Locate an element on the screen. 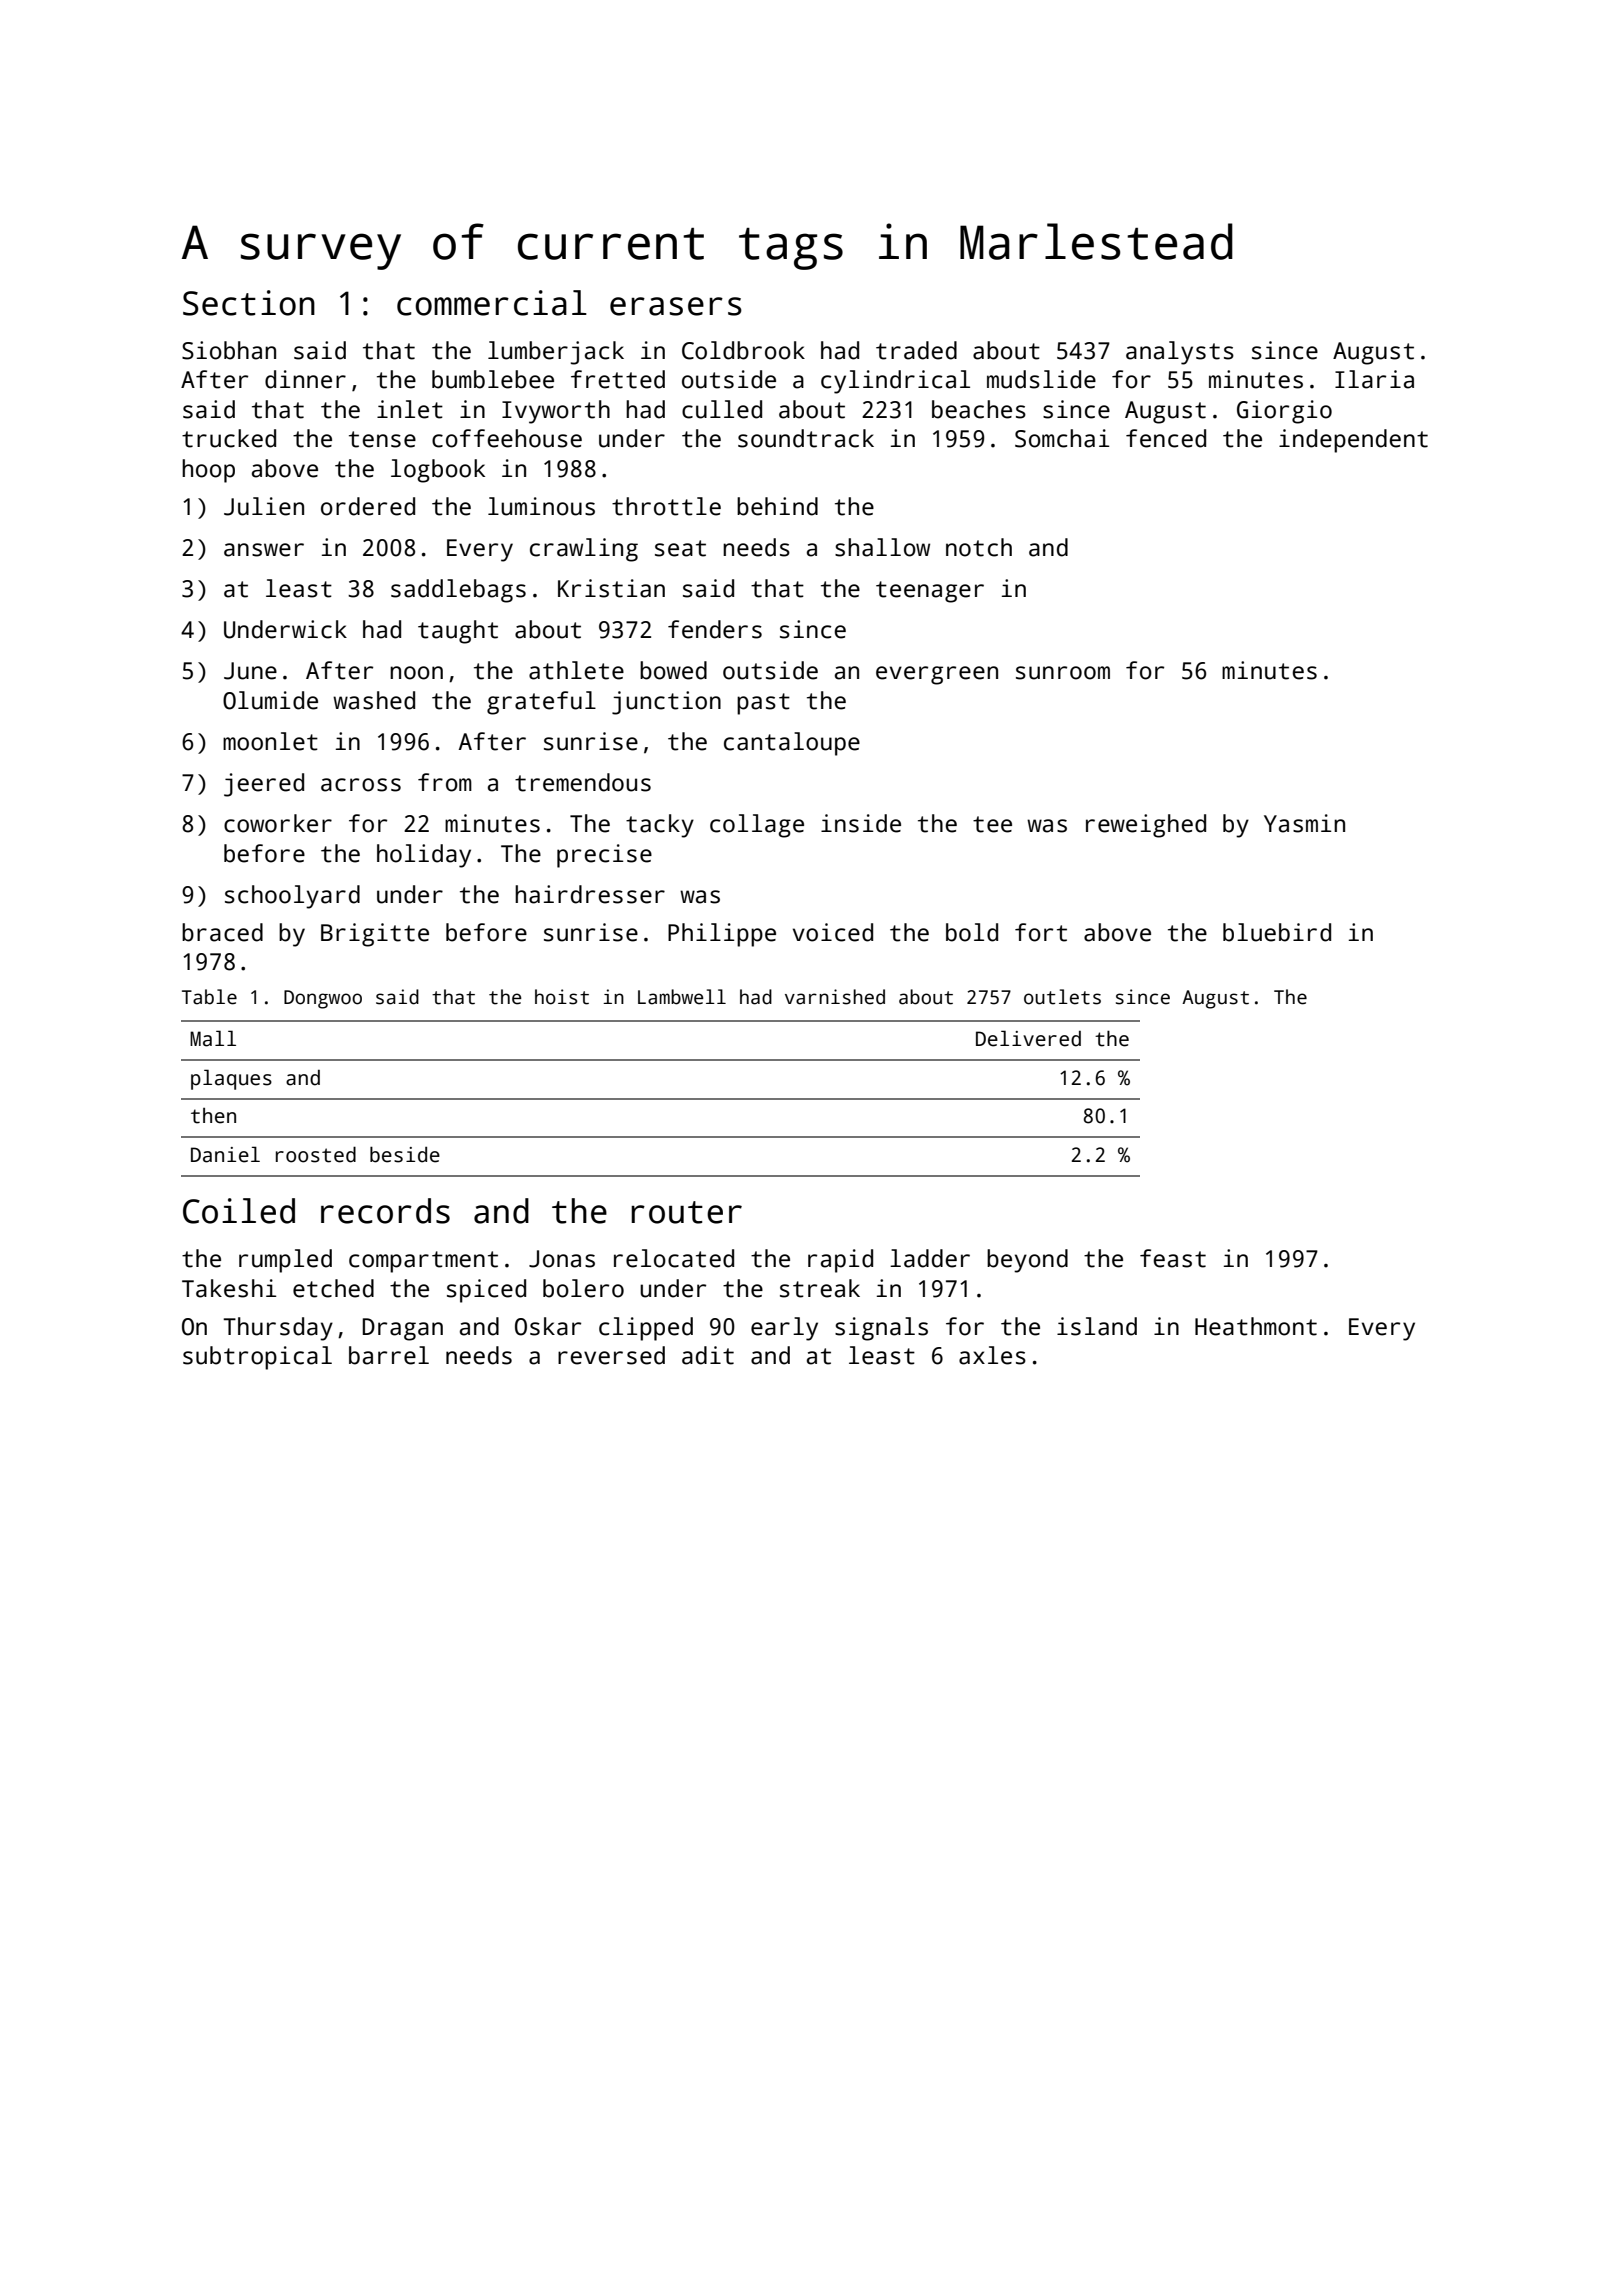 The height and width of the screenshot is (2292, 1620). sunroom is located at coordinates (1063, 673).
